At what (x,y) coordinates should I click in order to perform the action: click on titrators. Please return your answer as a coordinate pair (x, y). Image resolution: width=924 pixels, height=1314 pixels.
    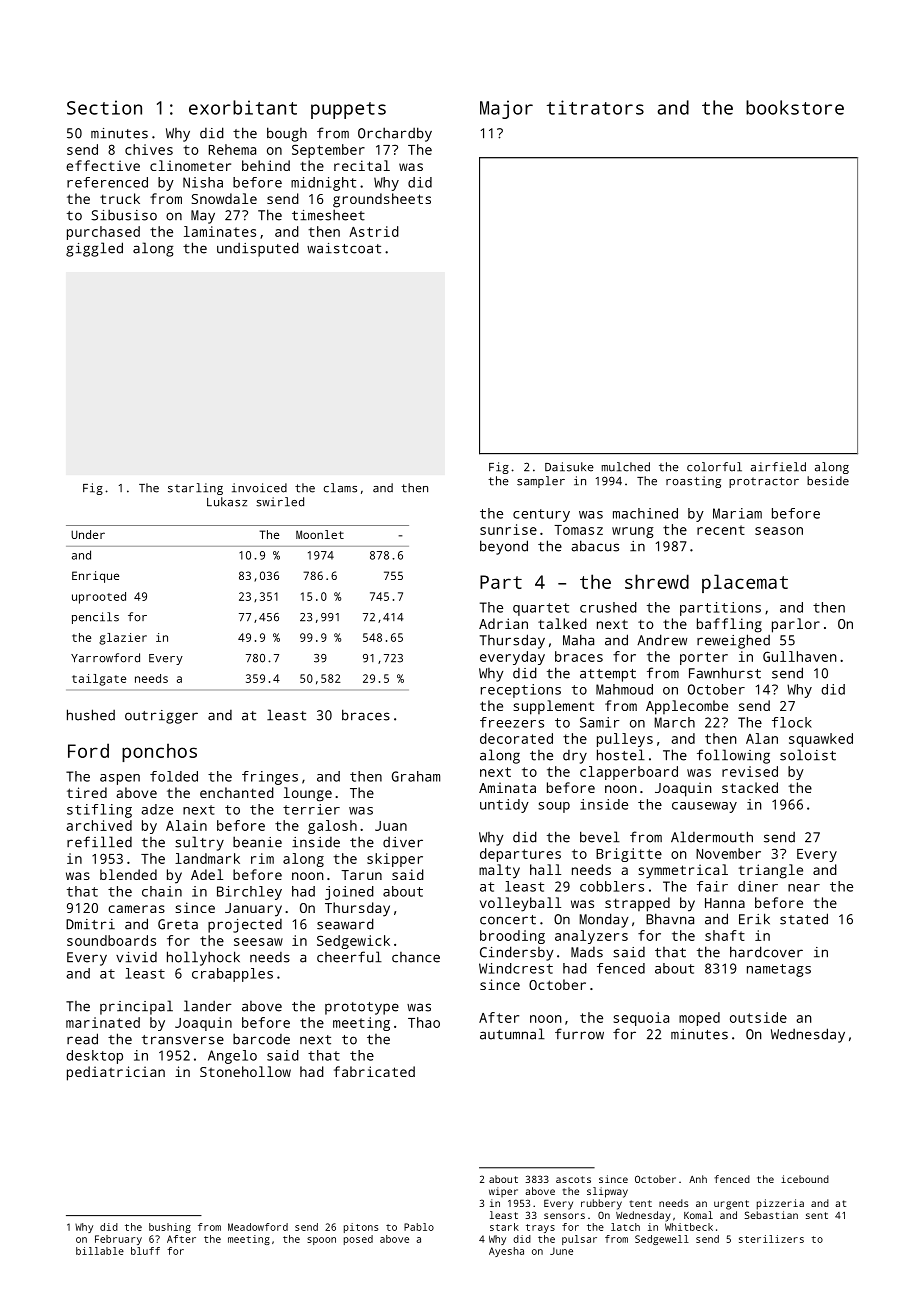
    Looking at the image, I should click on (595, 107).
